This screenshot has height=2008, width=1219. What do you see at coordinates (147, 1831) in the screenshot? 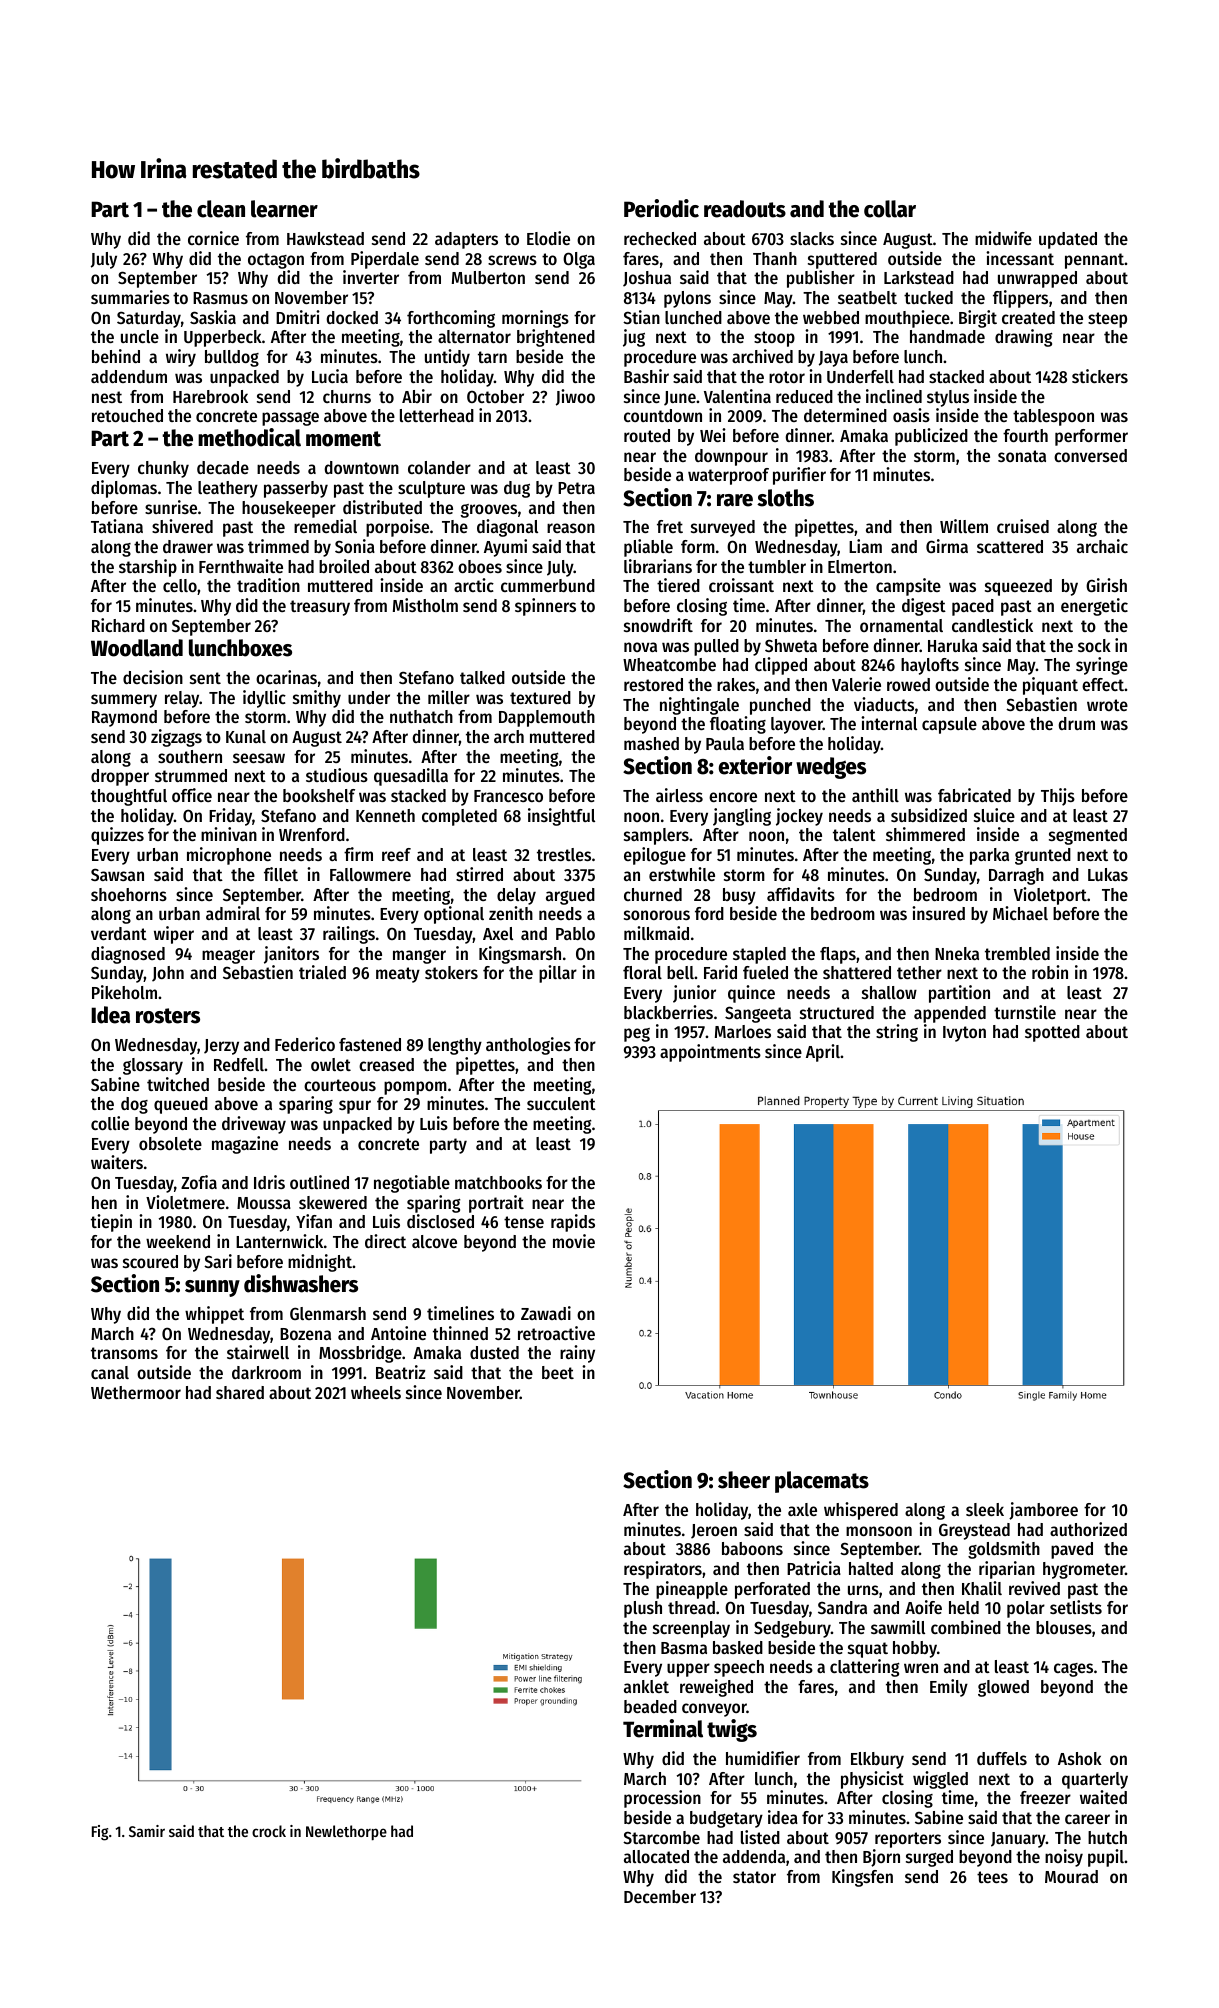
I see `Samir` at bounding box center [147, 1831].
